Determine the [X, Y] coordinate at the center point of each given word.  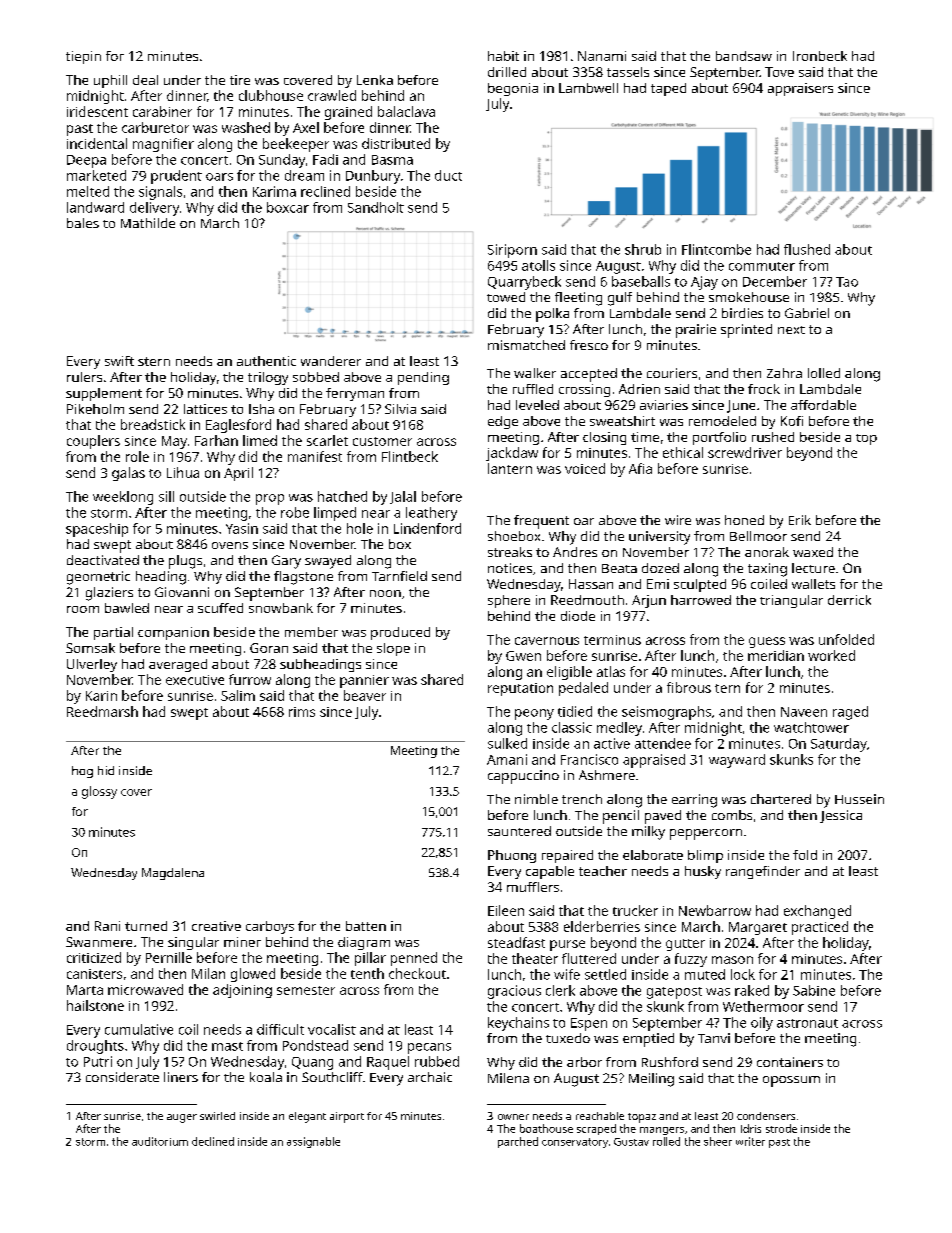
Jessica [841, 816]
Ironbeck [820, 56]
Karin [101, 696]
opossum [791, 1081]
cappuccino [523, 777]
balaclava [406, 111]
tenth [367, 973]
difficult [280, 1029]
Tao [847, 282]
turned [146, 926]
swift [119, 361]
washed [246, 127]
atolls [538, 265]
